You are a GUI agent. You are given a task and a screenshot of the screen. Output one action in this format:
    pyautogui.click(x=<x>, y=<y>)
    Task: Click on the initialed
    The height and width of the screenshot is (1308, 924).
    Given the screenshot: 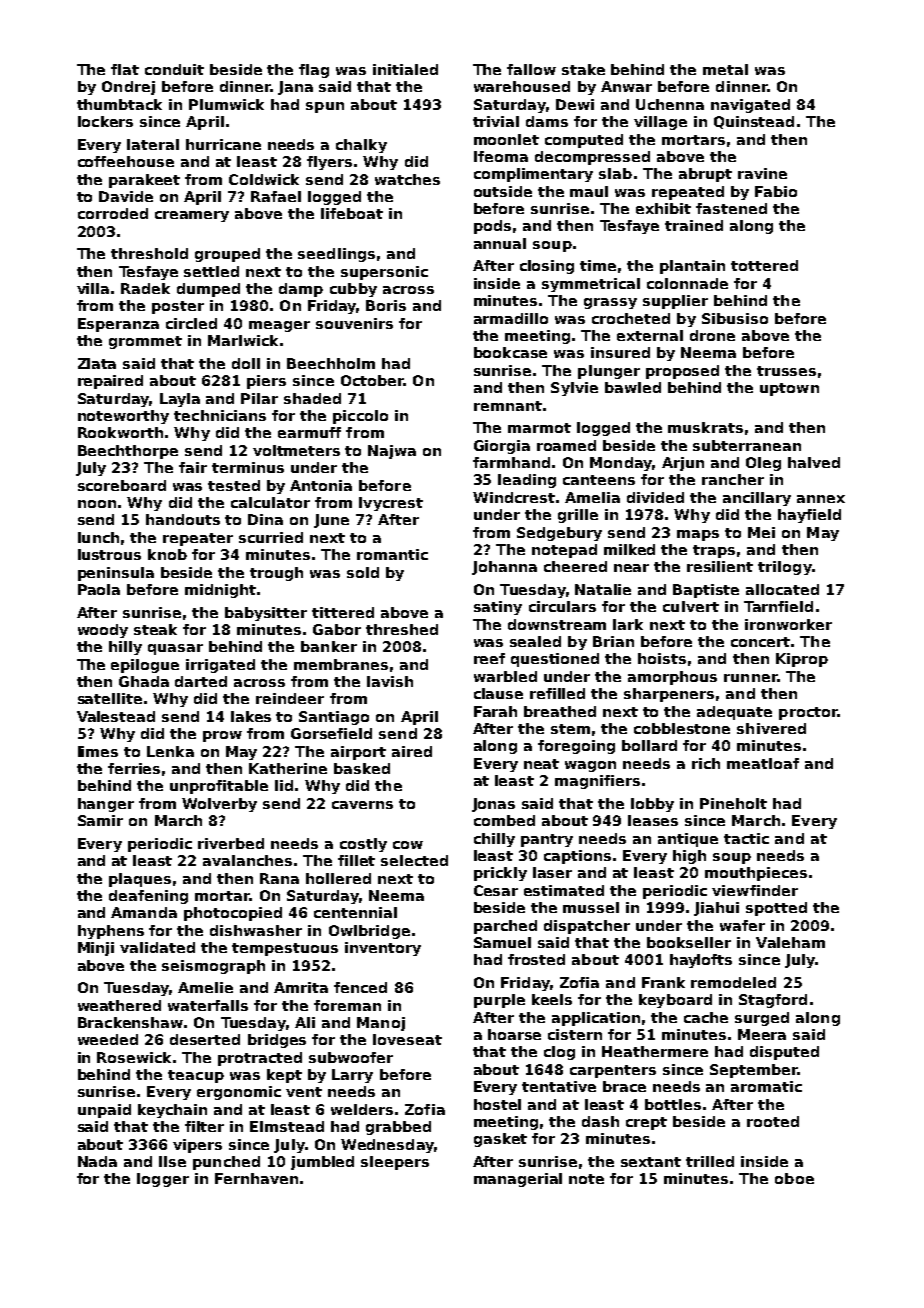 What is the action you would take?
    pyautogui.click(x=405, y=69)
